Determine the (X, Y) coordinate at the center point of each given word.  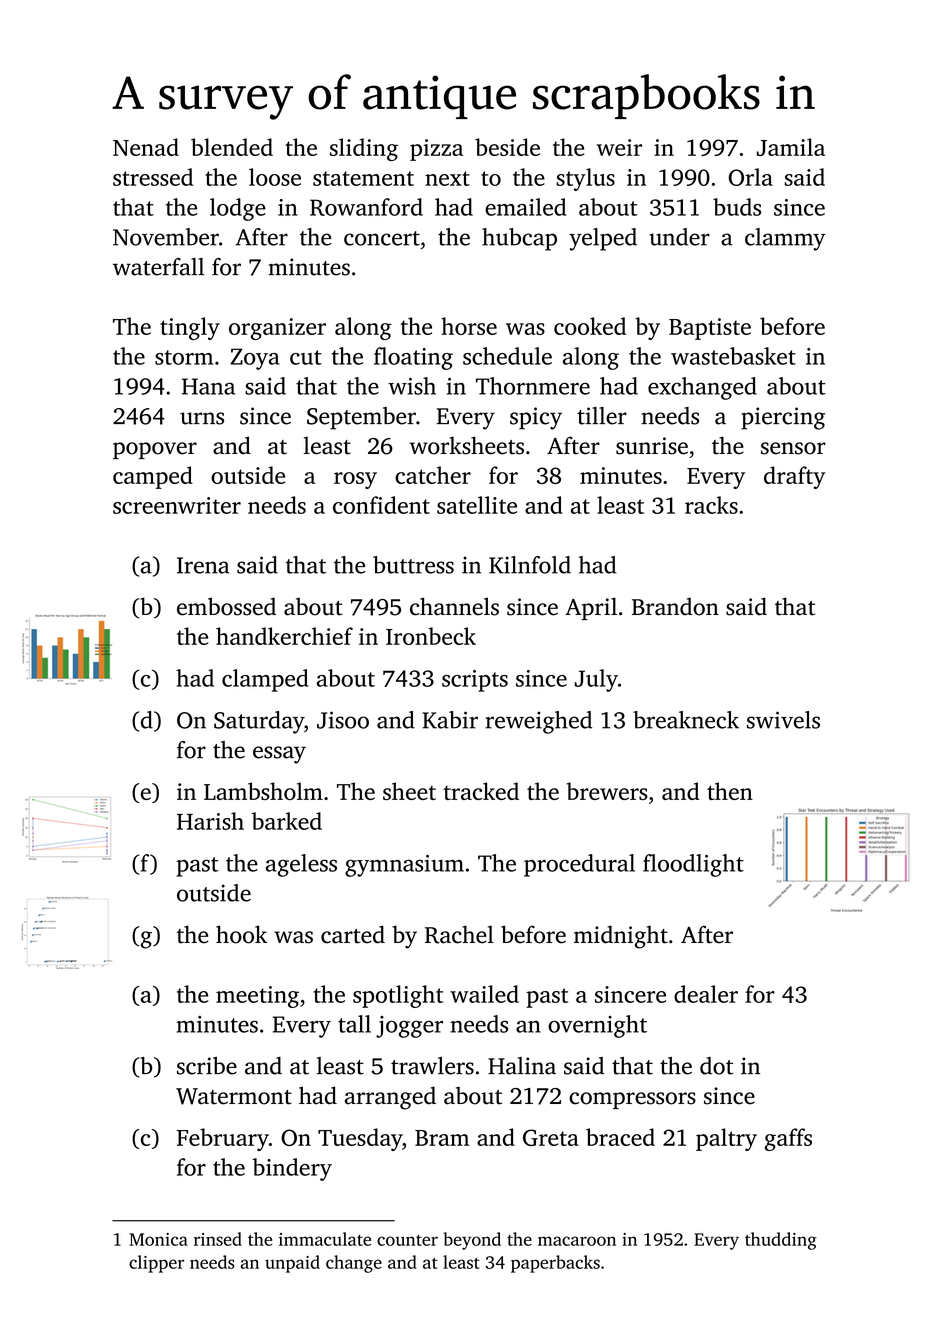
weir (619, 147)
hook (241, 934)
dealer (706, 994)
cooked (590, 326)
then (730, 791)
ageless (301, 865)
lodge (238, 209)
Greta (551, 1137)
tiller (602, 416)
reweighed (538, 722)
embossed (226, 606)
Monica (158, 1239)
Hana (208, 386)
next (447, 178)
